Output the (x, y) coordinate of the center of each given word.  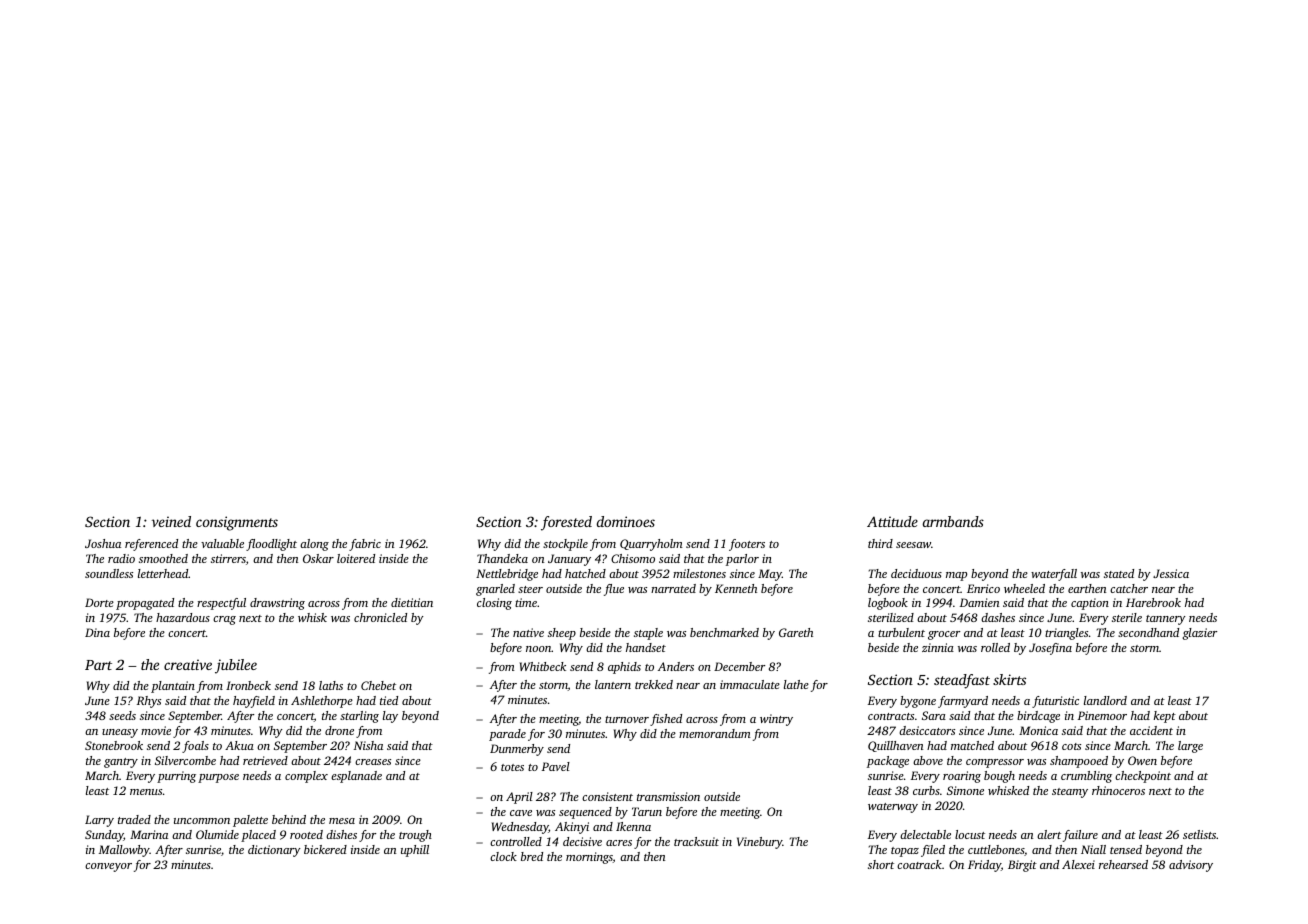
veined (171, 521)
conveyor (108, 867)
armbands (953, 521)
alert (1049, 834)
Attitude (892, 521)
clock (503, 856)
